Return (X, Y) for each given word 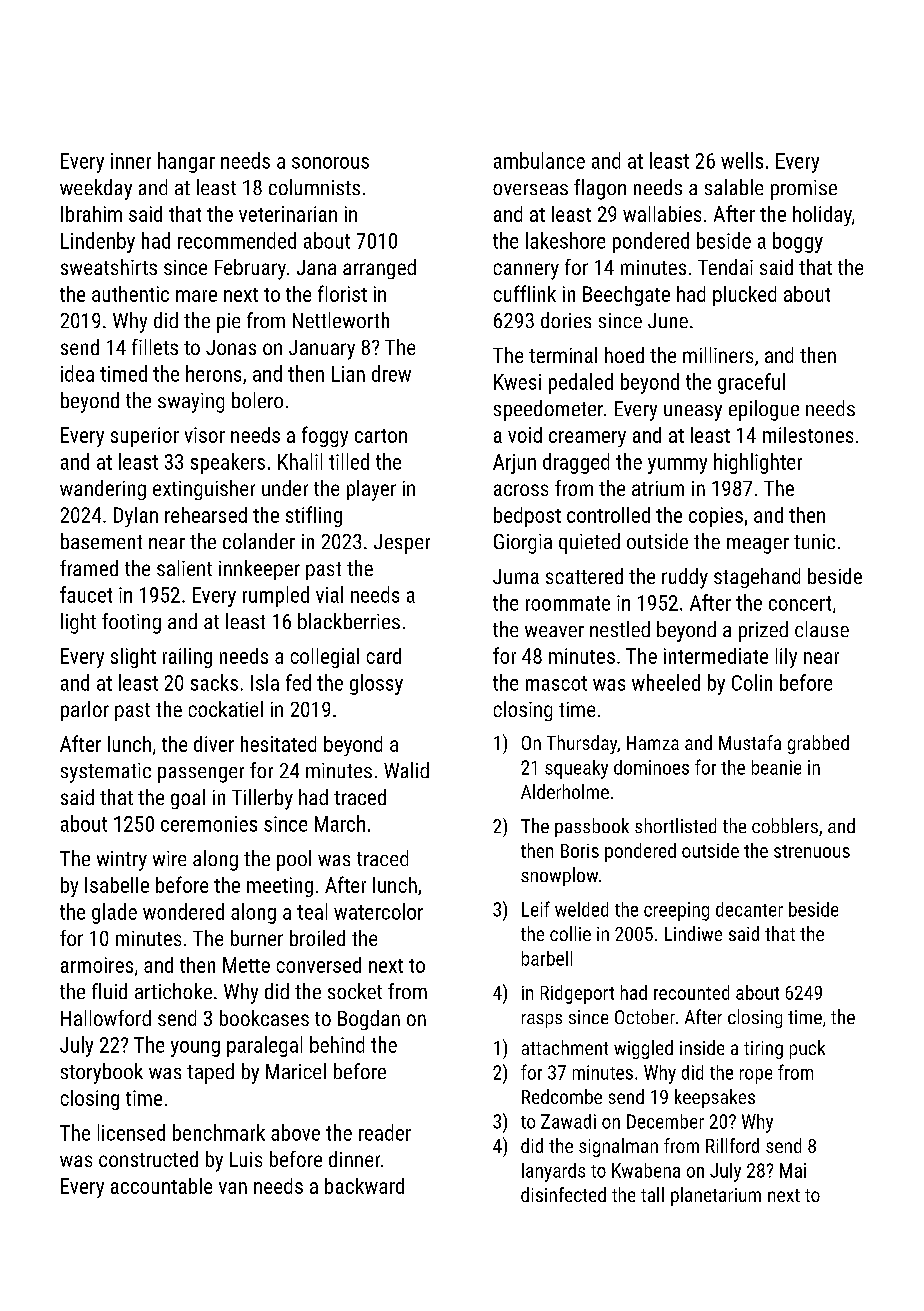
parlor (85, 711)
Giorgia (523, 544)
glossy (376, 684)
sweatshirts (109, 267)
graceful (751, 383)
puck (807, 1049)
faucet (86, 594)
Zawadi (568, 1121)
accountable (161, 1186)
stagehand (757, 578)
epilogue (764, 410)
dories (566, 320)
